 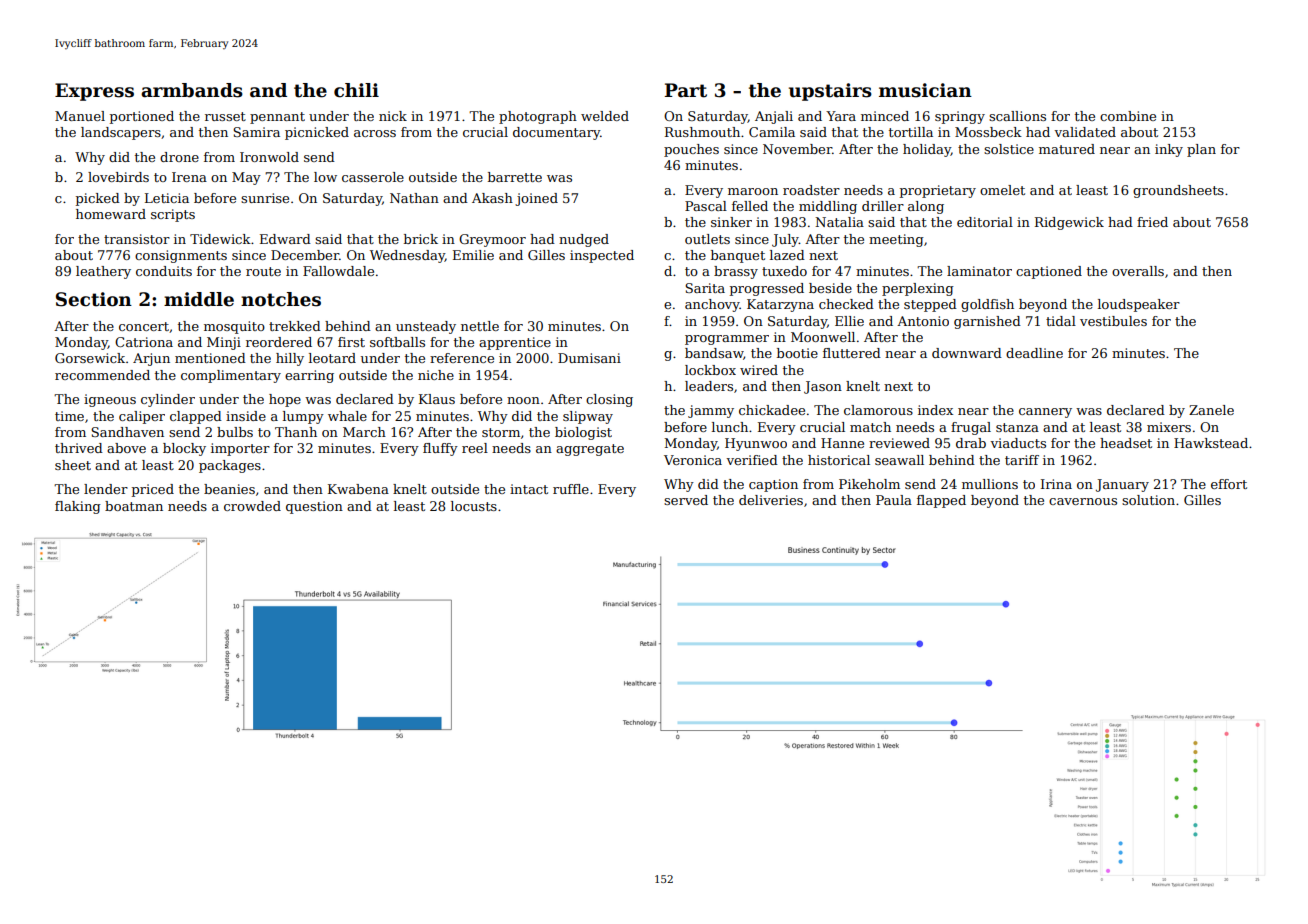 I want to click on documentary, so click(x=556, y=133).
